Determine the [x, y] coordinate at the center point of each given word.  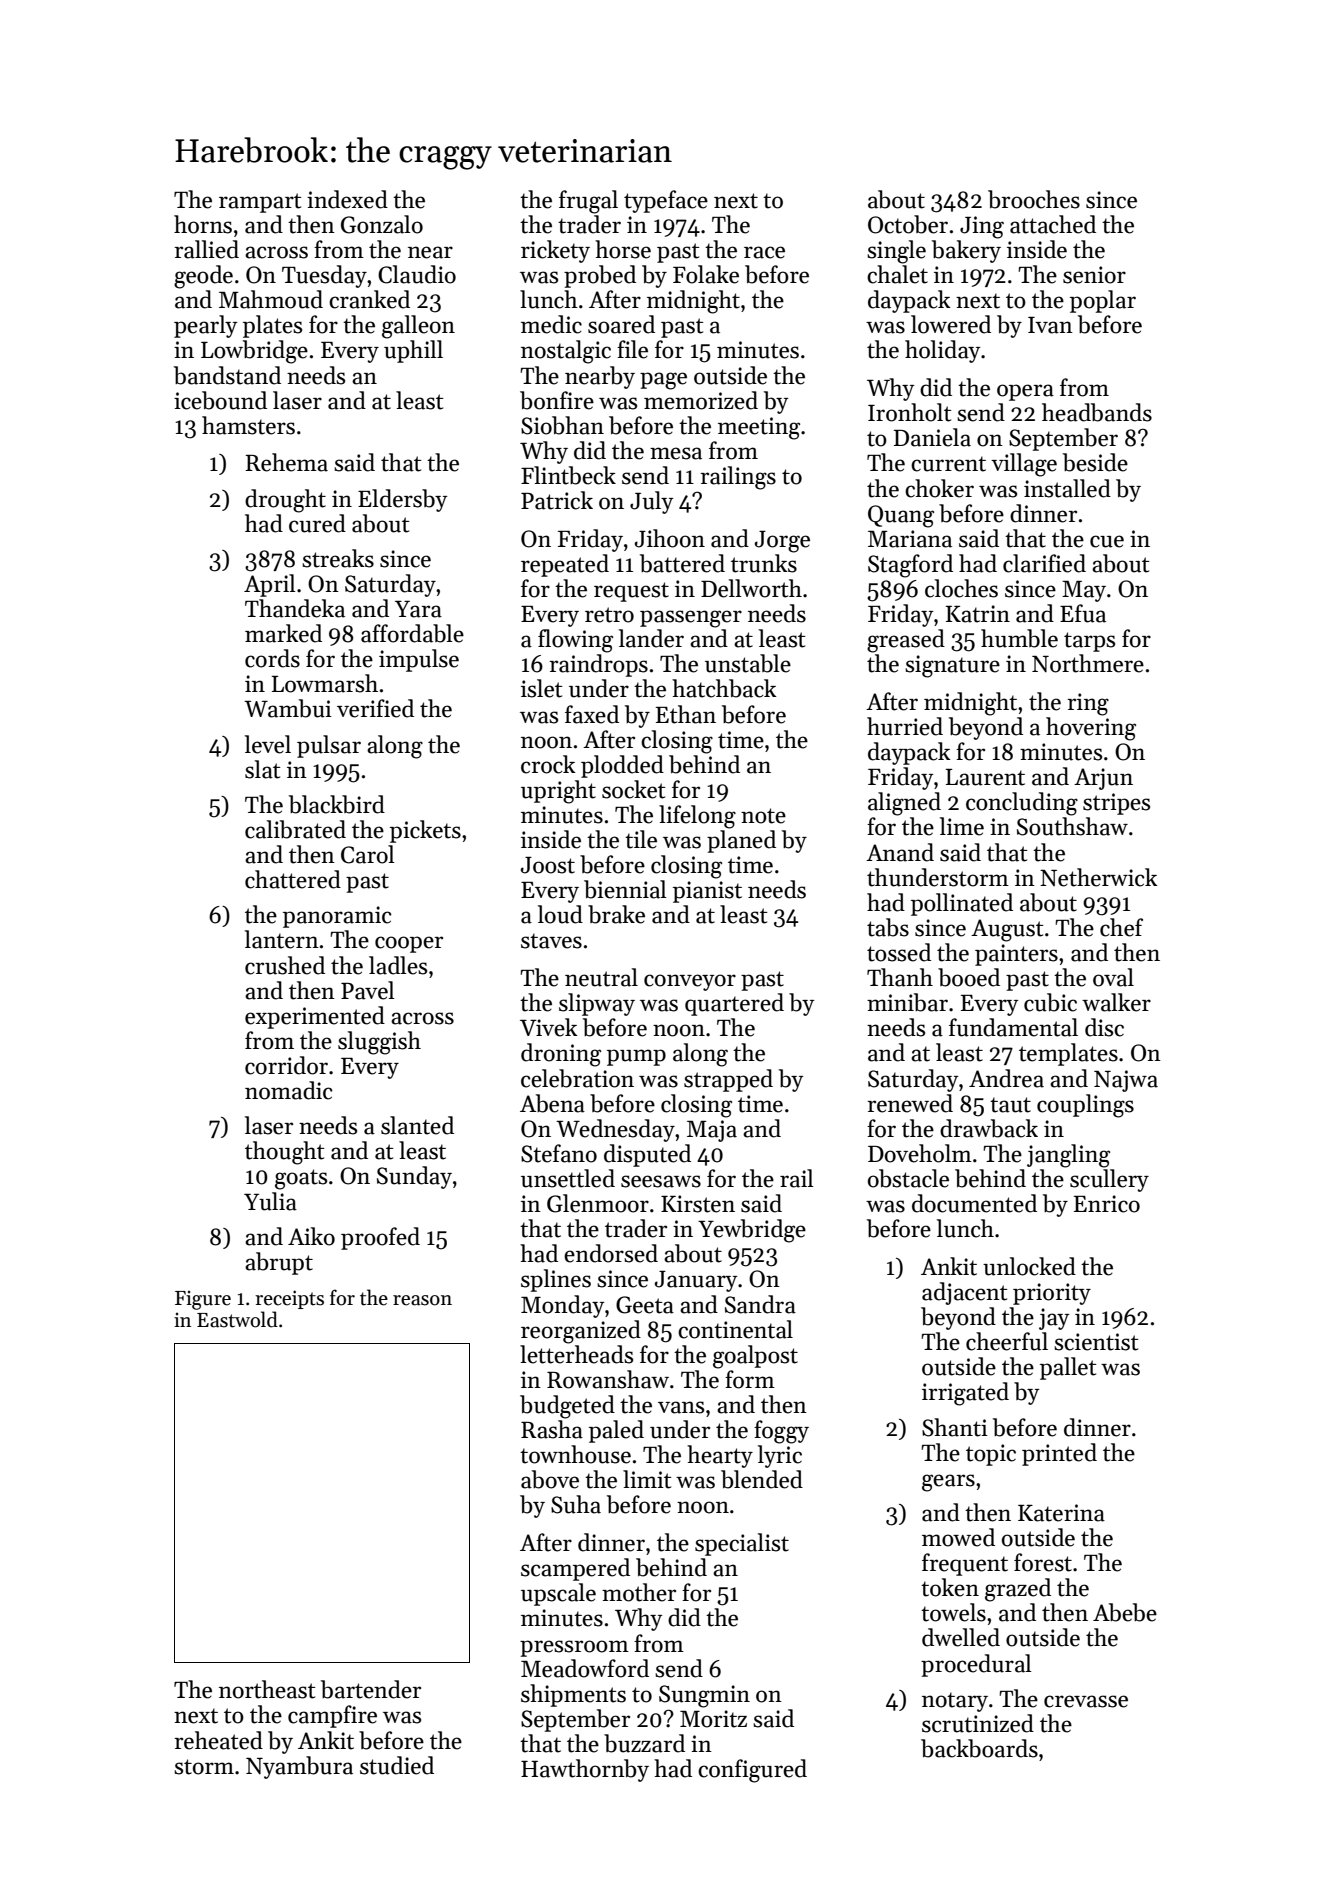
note [763, 816]
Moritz [713, 1719]
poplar [1103, 301]
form [750, 1379]
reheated [218, 1740]
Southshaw [1072, 826]
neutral [601, 977]
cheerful [1007, 1341]
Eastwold [237, 1319]
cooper [409, 944]
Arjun [1103, 779]
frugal [588, 202]
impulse [419, 660]
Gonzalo [382, 224]
